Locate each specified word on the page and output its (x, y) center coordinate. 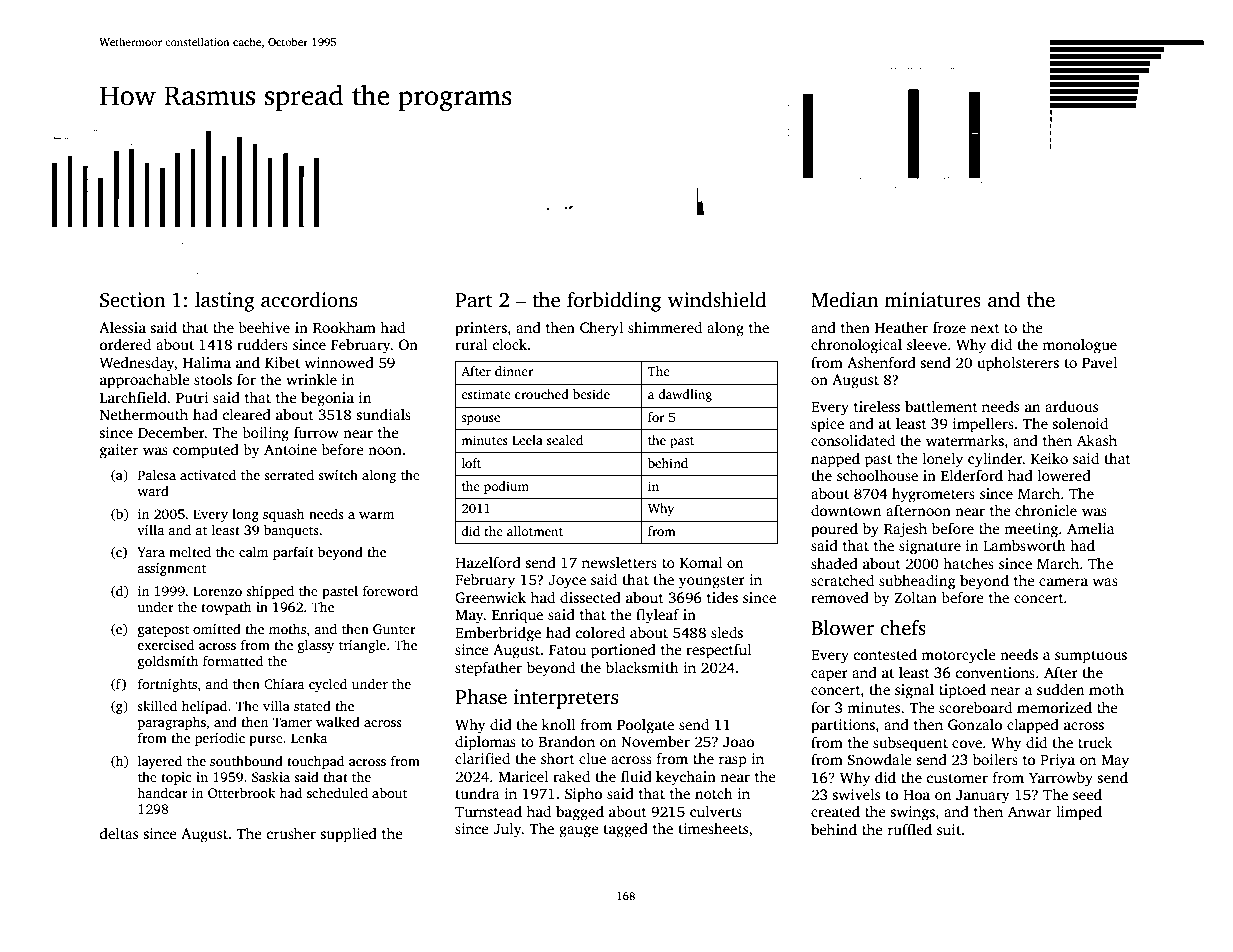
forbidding (614, 302)
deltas (119, 833)
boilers (995, 759)
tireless (877, 406)
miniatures (933, 300)
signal (914, 691)
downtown (846, 510)
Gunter (394, 629)
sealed (565, 440)
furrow (316, 432)
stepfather (488, 669)
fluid (636, 776)
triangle (362, 646)
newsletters (619, 562)
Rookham (344, 327)
